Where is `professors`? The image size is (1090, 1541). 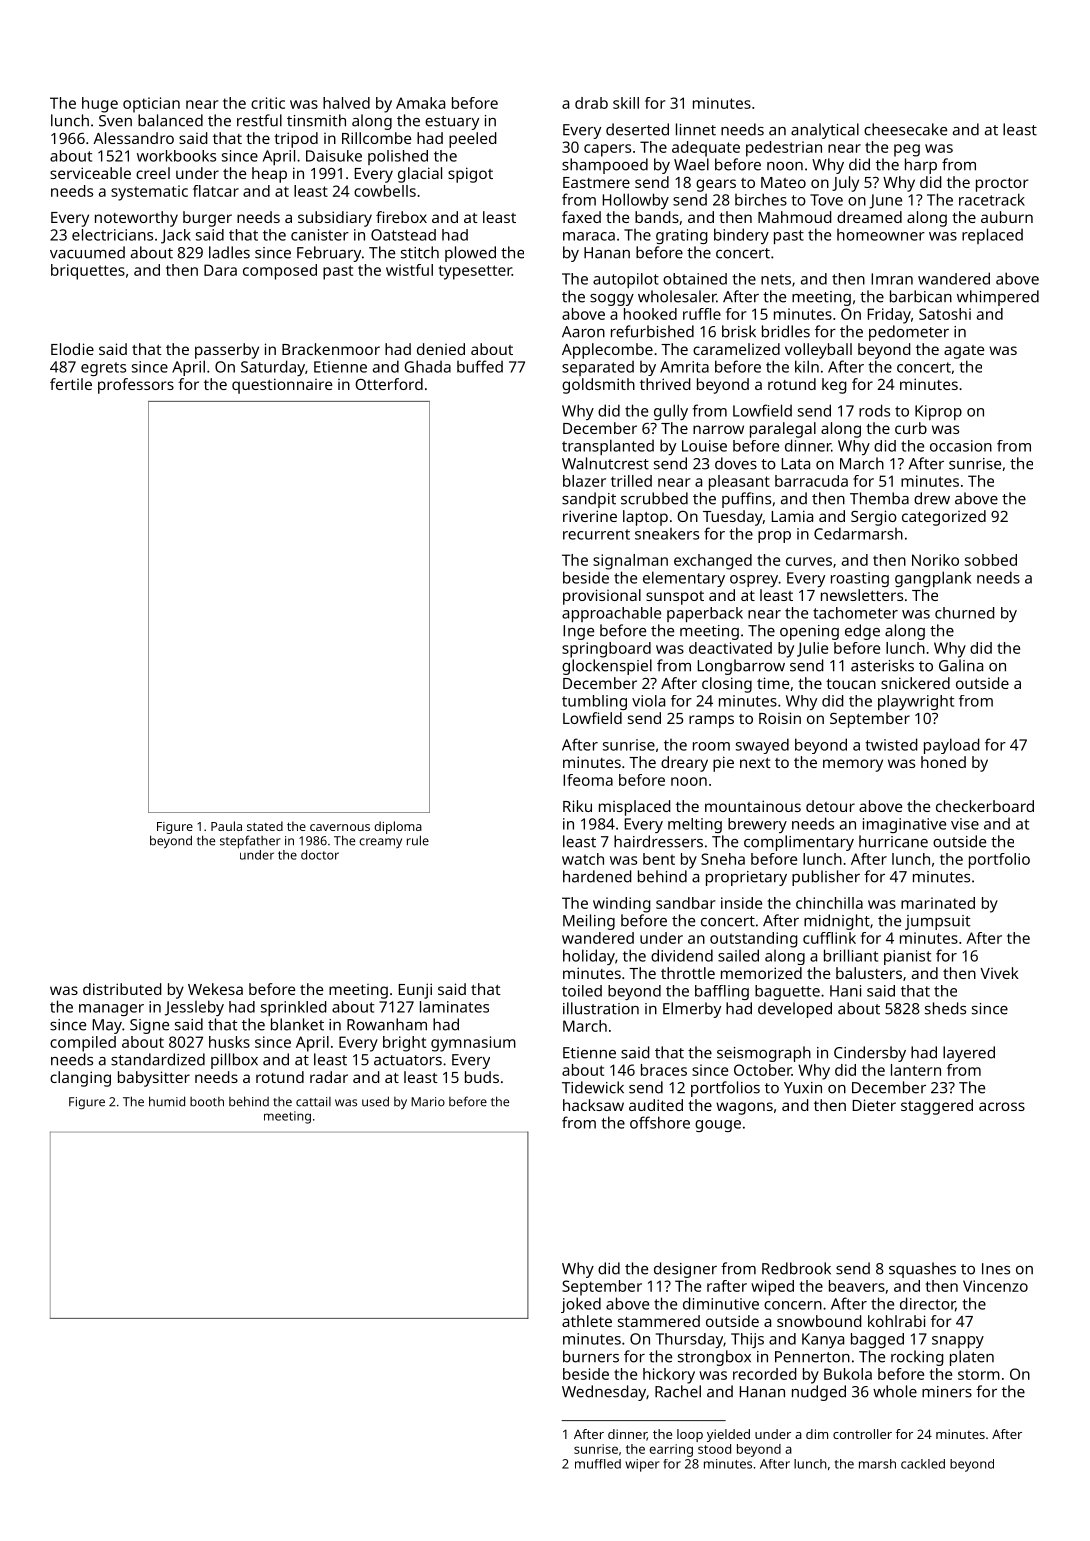
professors is located at coordinates (136, 386).
